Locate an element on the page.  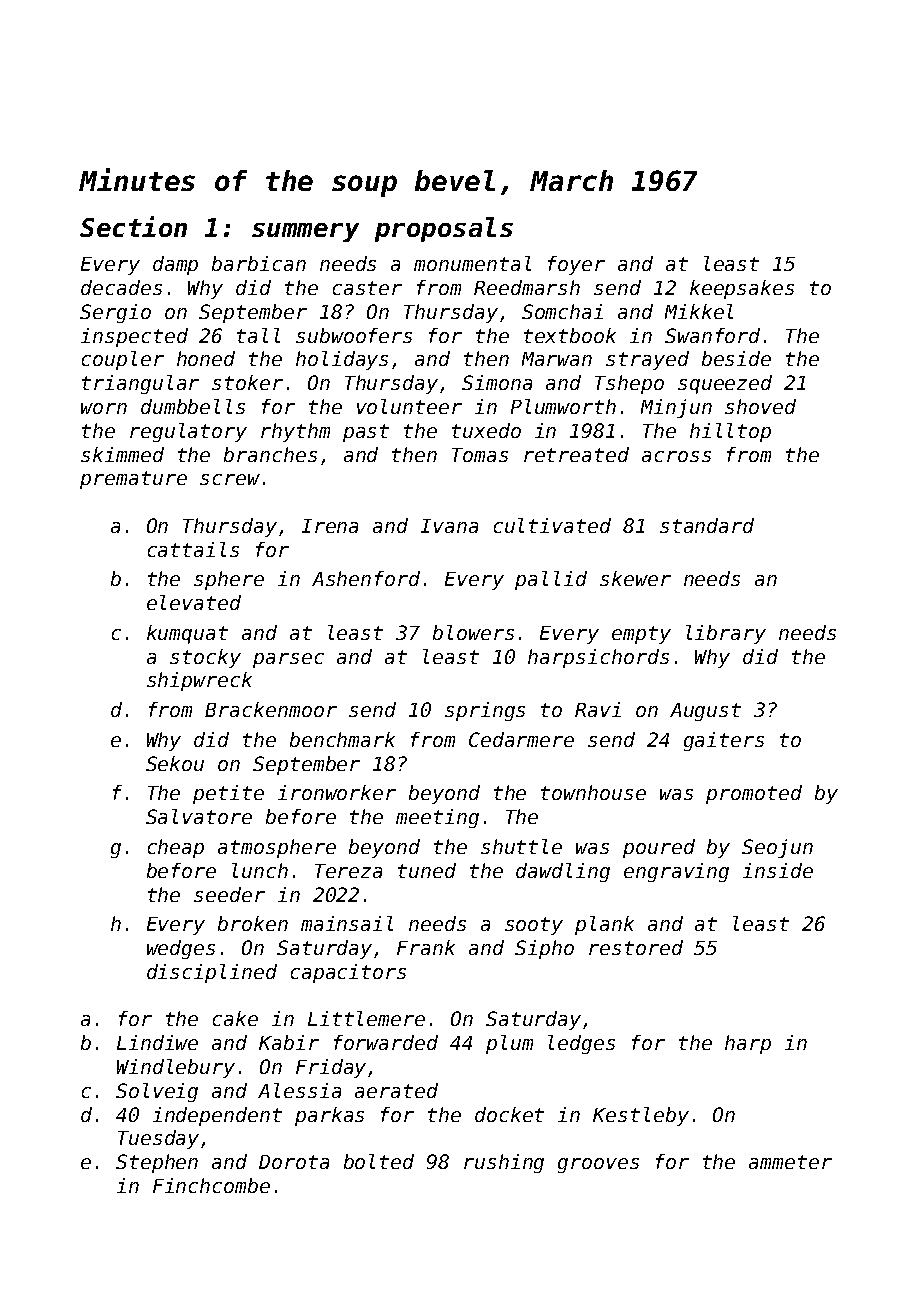
Kestleby is located at coordinates (641, 1116).
